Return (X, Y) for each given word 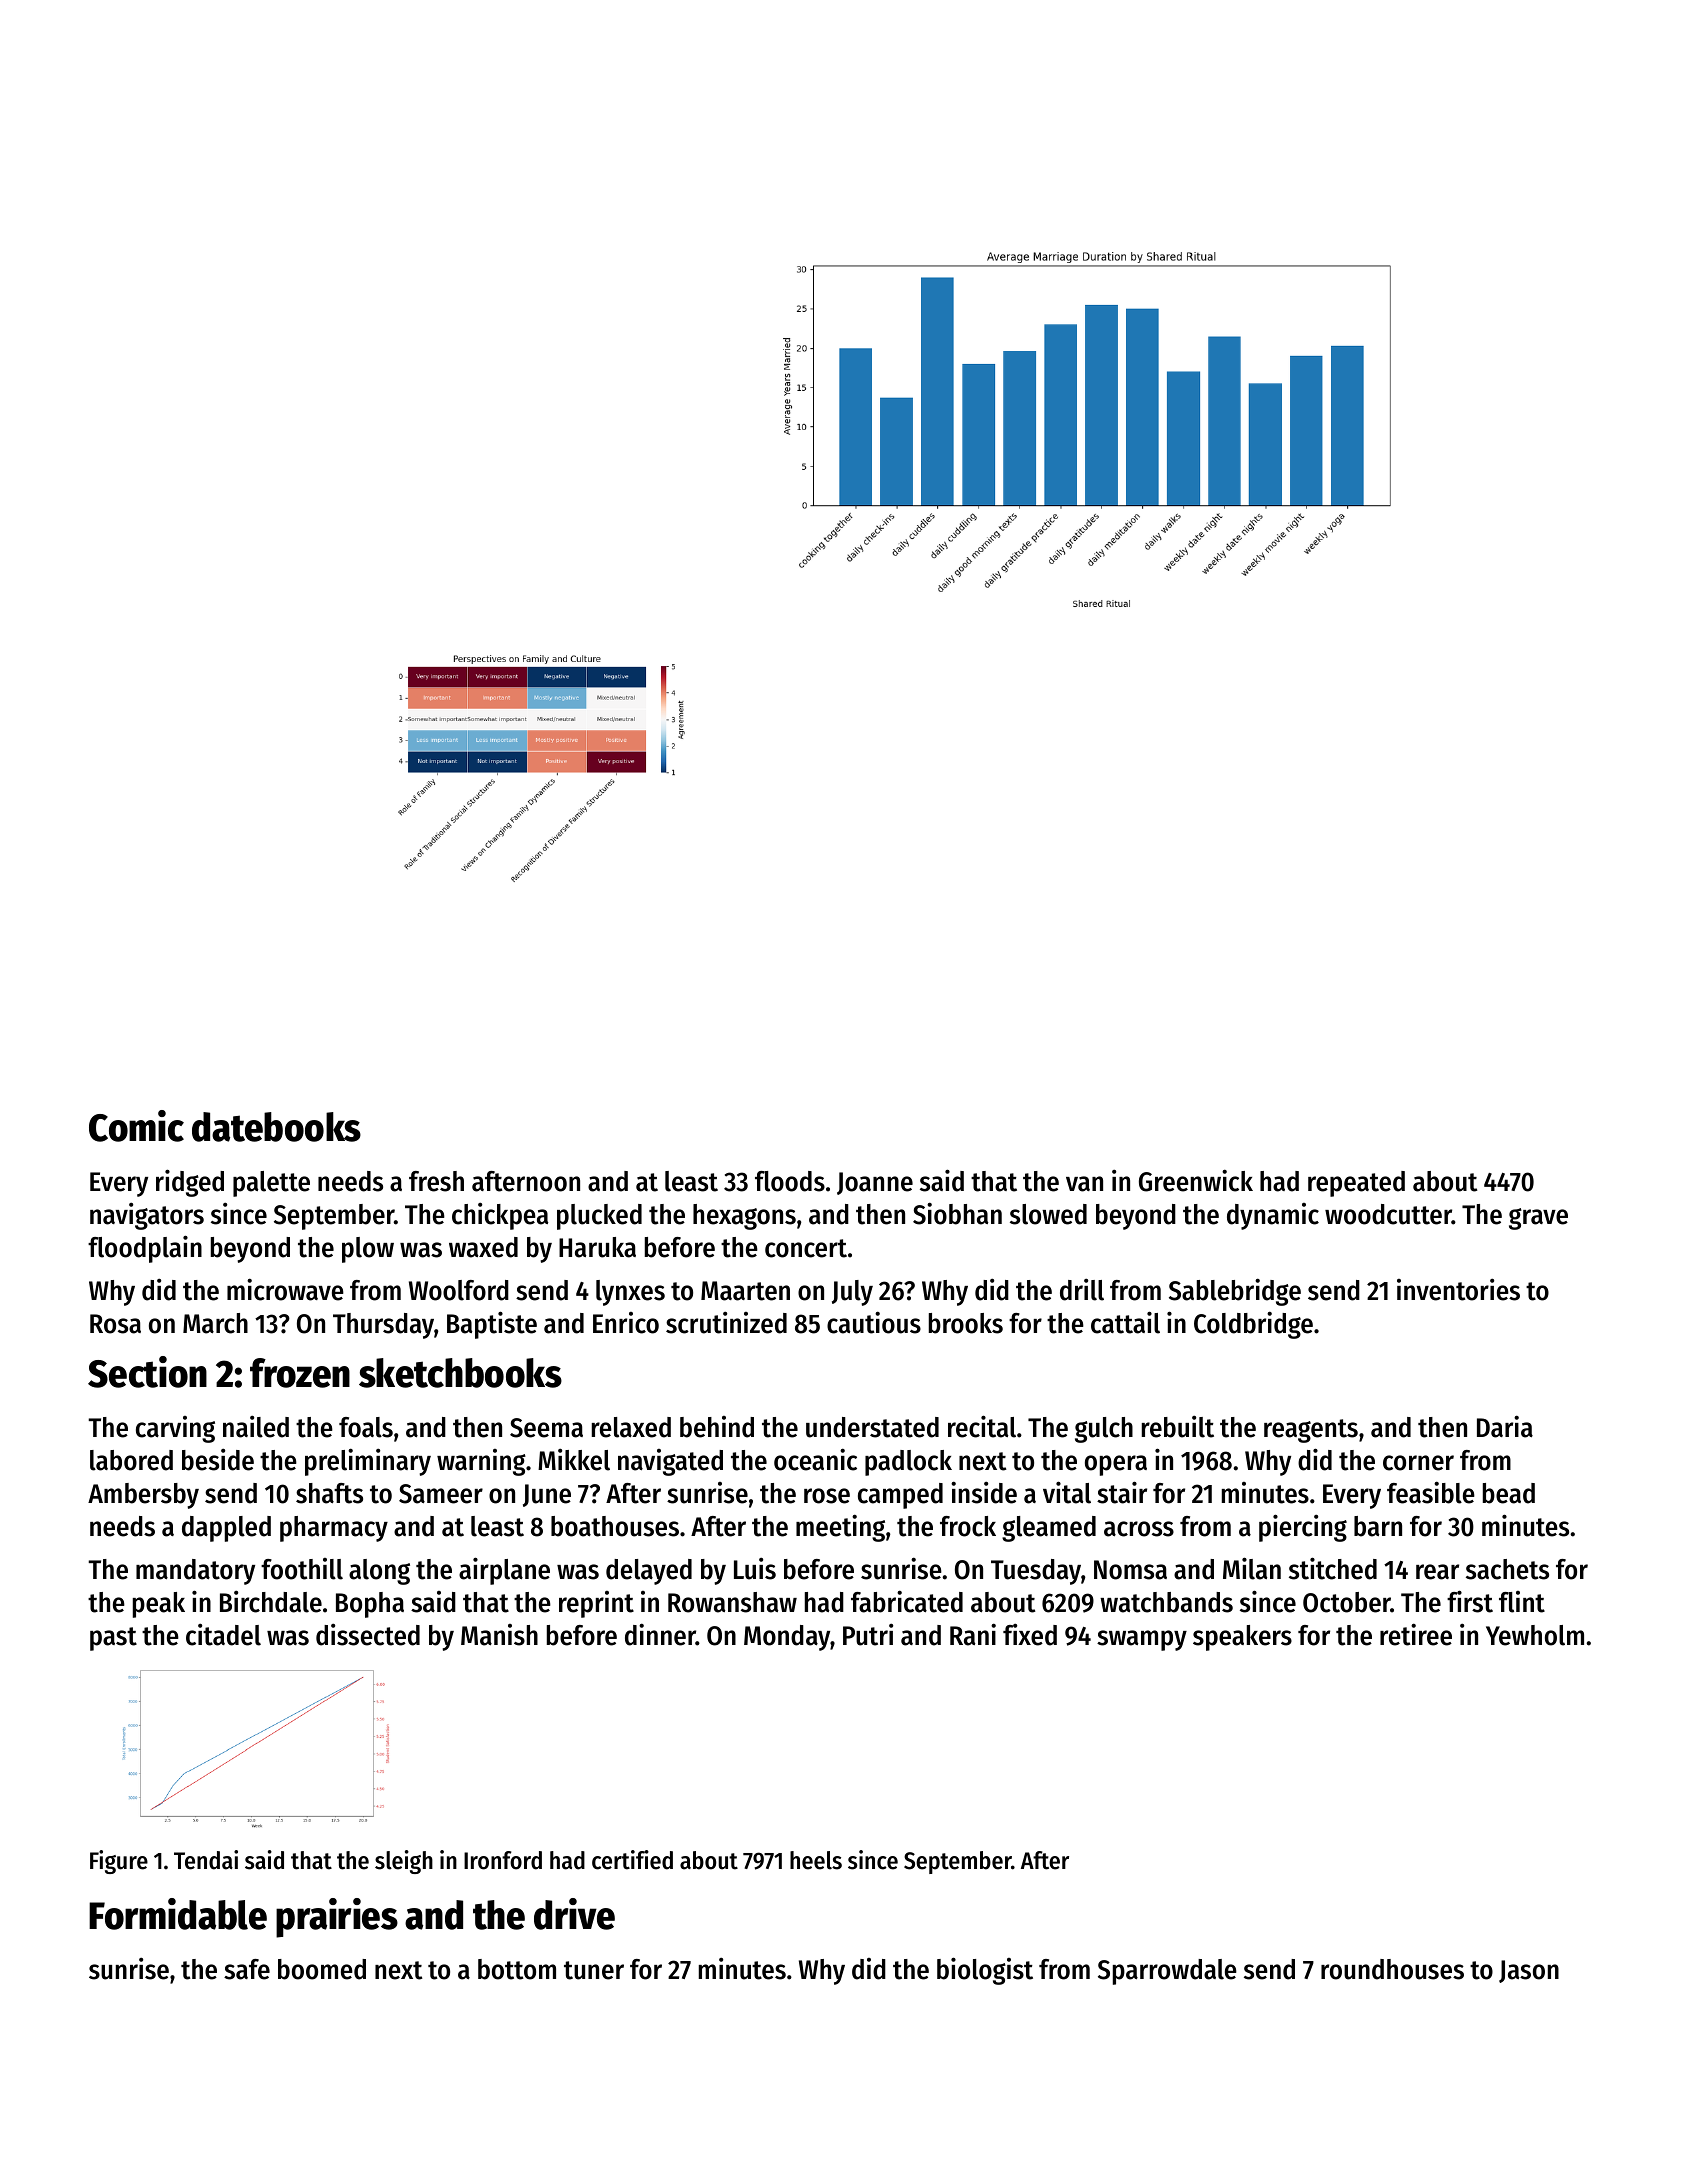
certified (632, 1860)
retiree (1416, 1634)
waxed (483, 1247)
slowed (1048, 1214)
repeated (1356, 1184)
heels (816, 1860)
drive (574, 1914)
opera (1116, 1465)
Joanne (875, 1183)
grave (1538, 1219)
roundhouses (1392, 1969)
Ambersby (143, 1496)
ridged (190, 1183)
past (113, 1639)
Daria (1505, 1426)
